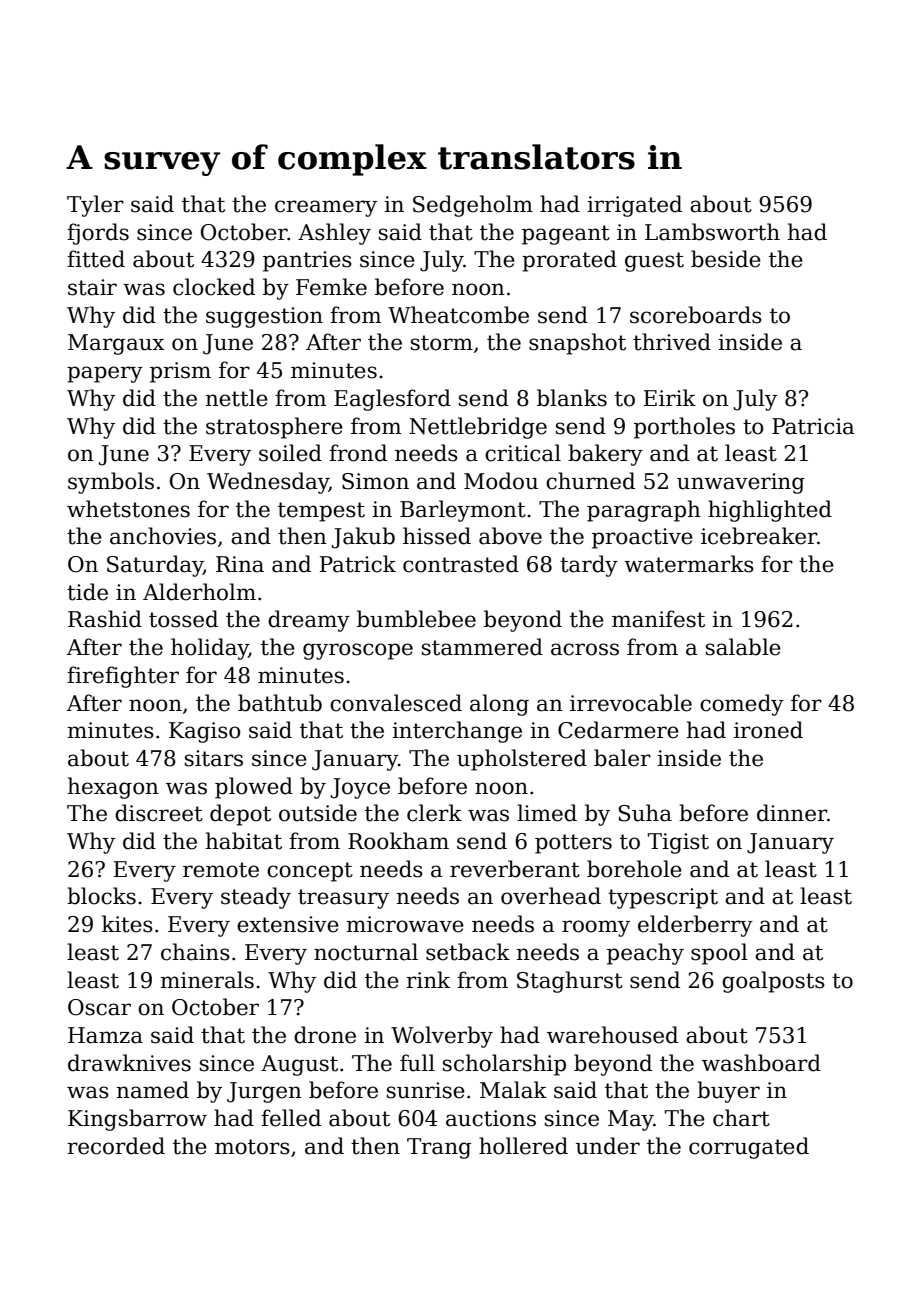 The image size is (924, 1311). Describe the element at coordinates (405, 924) in the page. I see `microwave` at that location.
